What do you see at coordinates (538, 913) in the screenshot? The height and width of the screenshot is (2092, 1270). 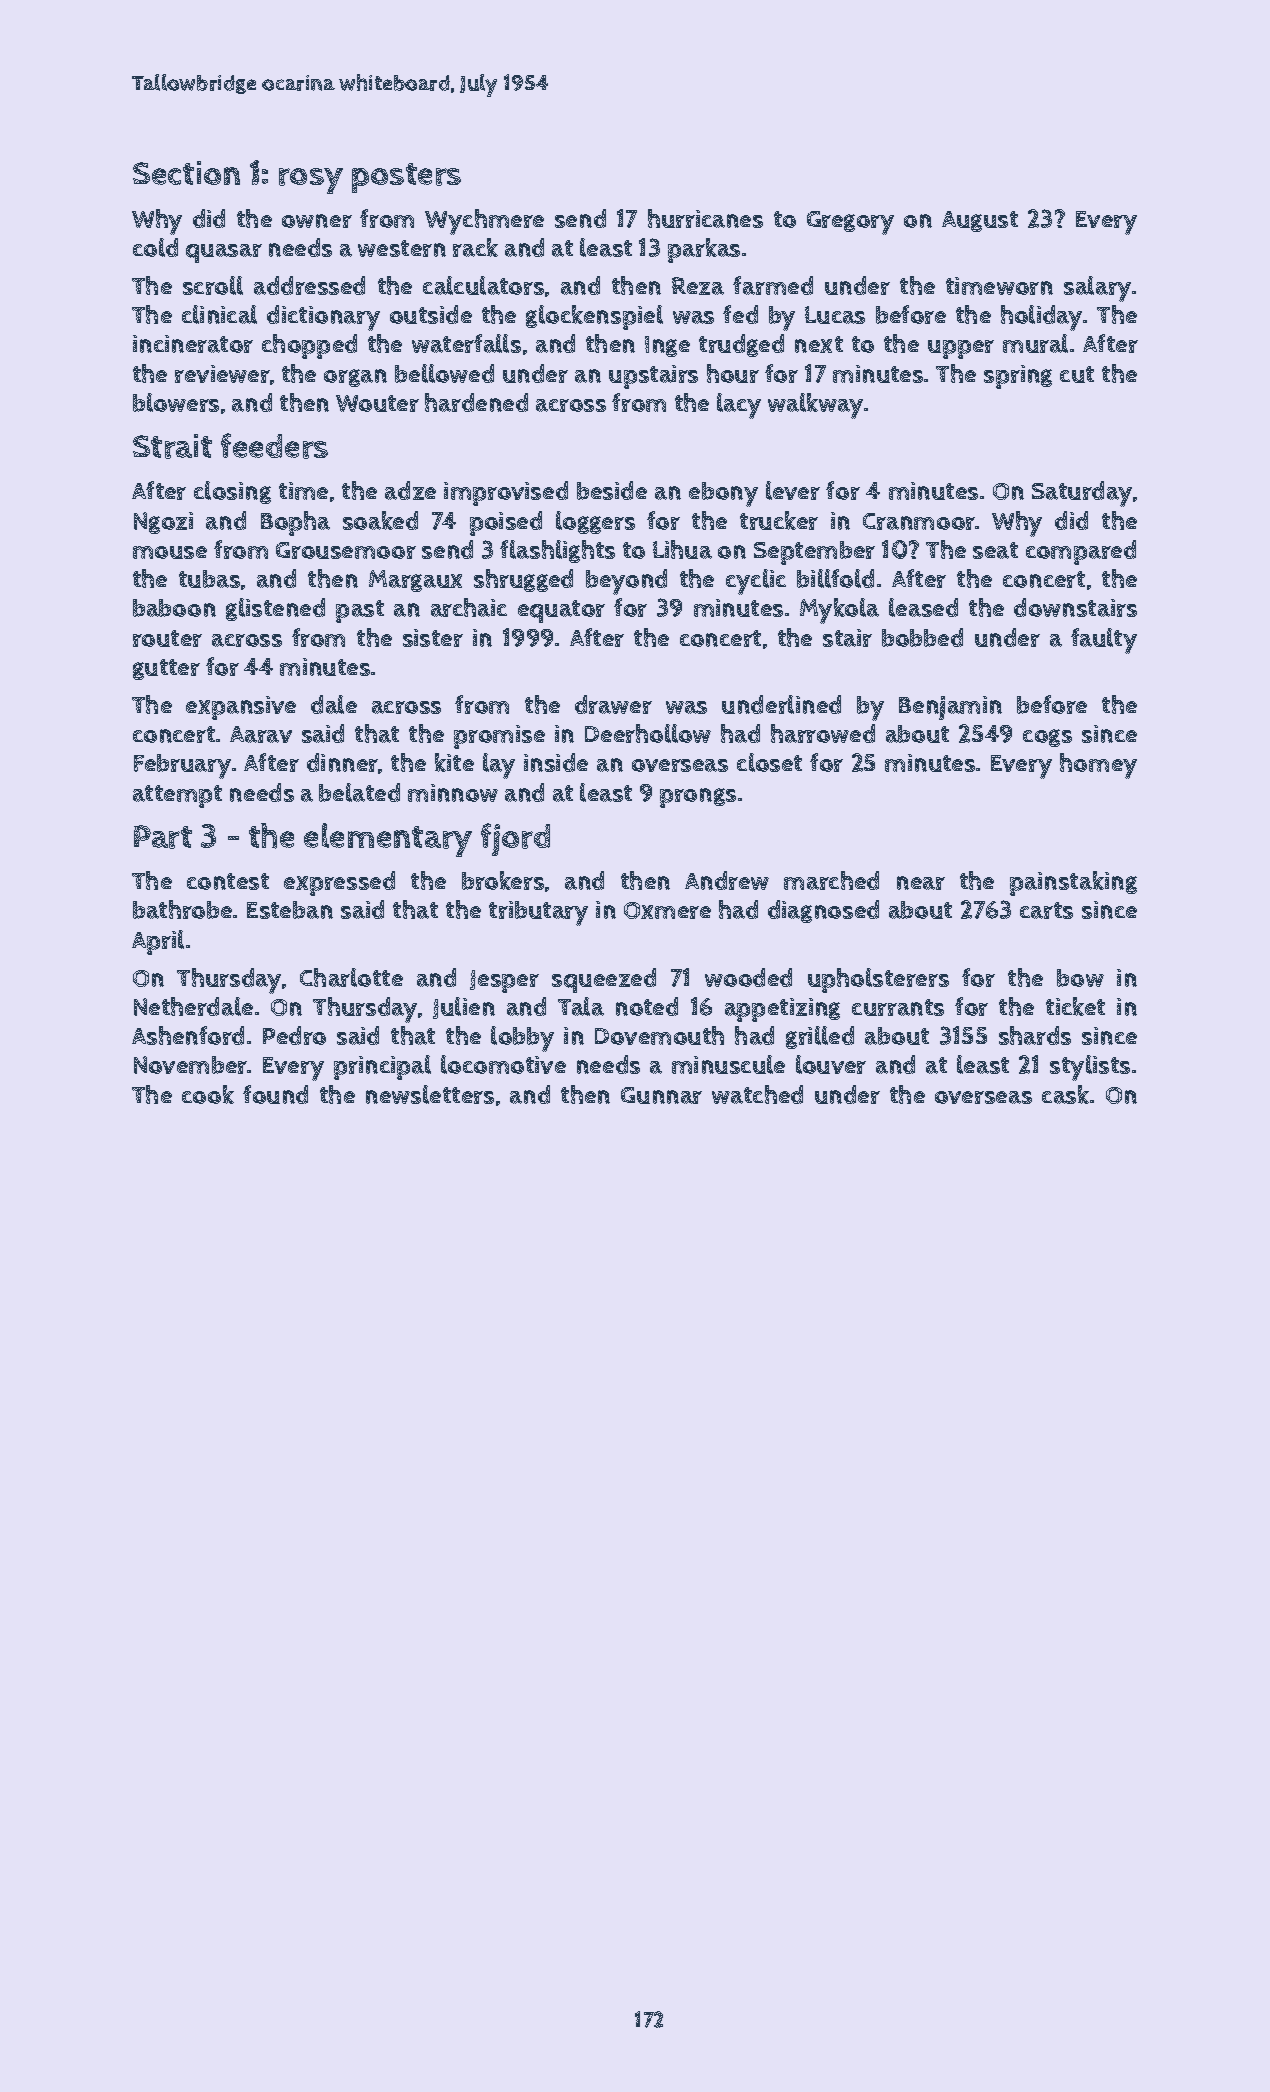 I see `tributary` at bounding box center [538, 913].
